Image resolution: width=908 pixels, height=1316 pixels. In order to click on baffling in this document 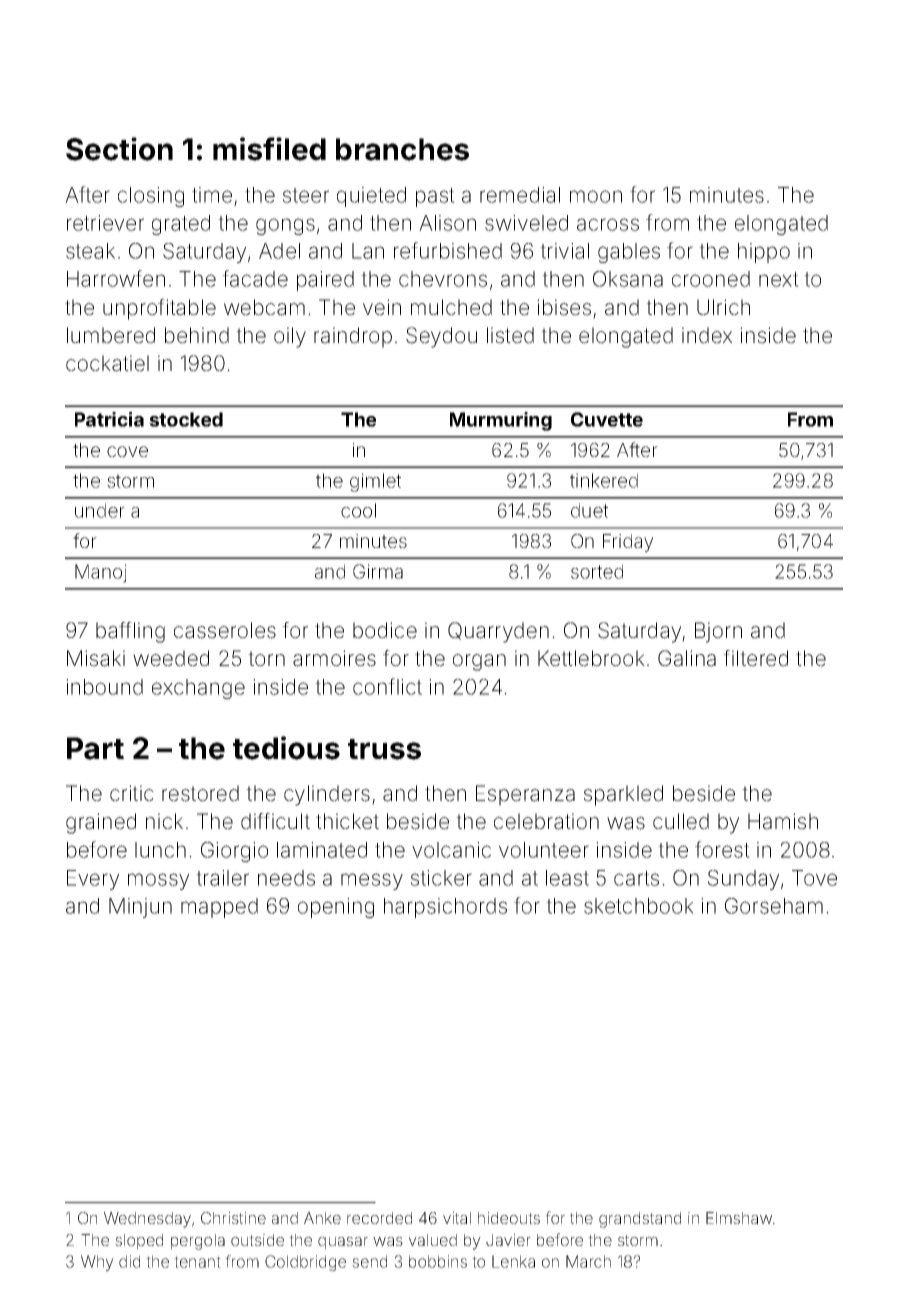, I will do `click(130, 632)`.
